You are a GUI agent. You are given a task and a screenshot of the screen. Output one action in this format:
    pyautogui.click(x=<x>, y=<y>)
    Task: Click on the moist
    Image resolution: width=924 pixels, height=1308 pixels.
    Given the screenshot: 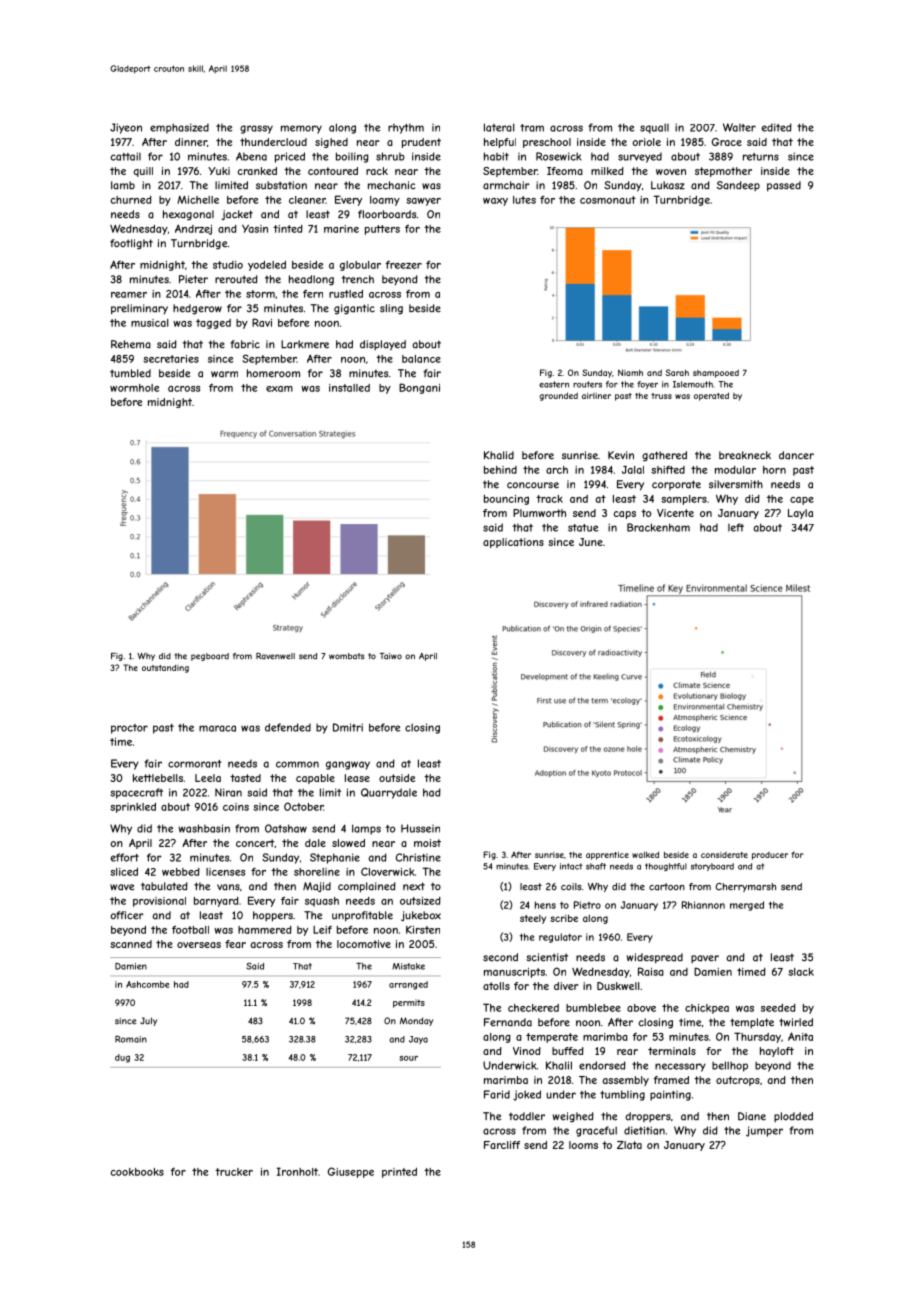 What is the action you would take?
    pyautogui.click(x=427, y=843)
